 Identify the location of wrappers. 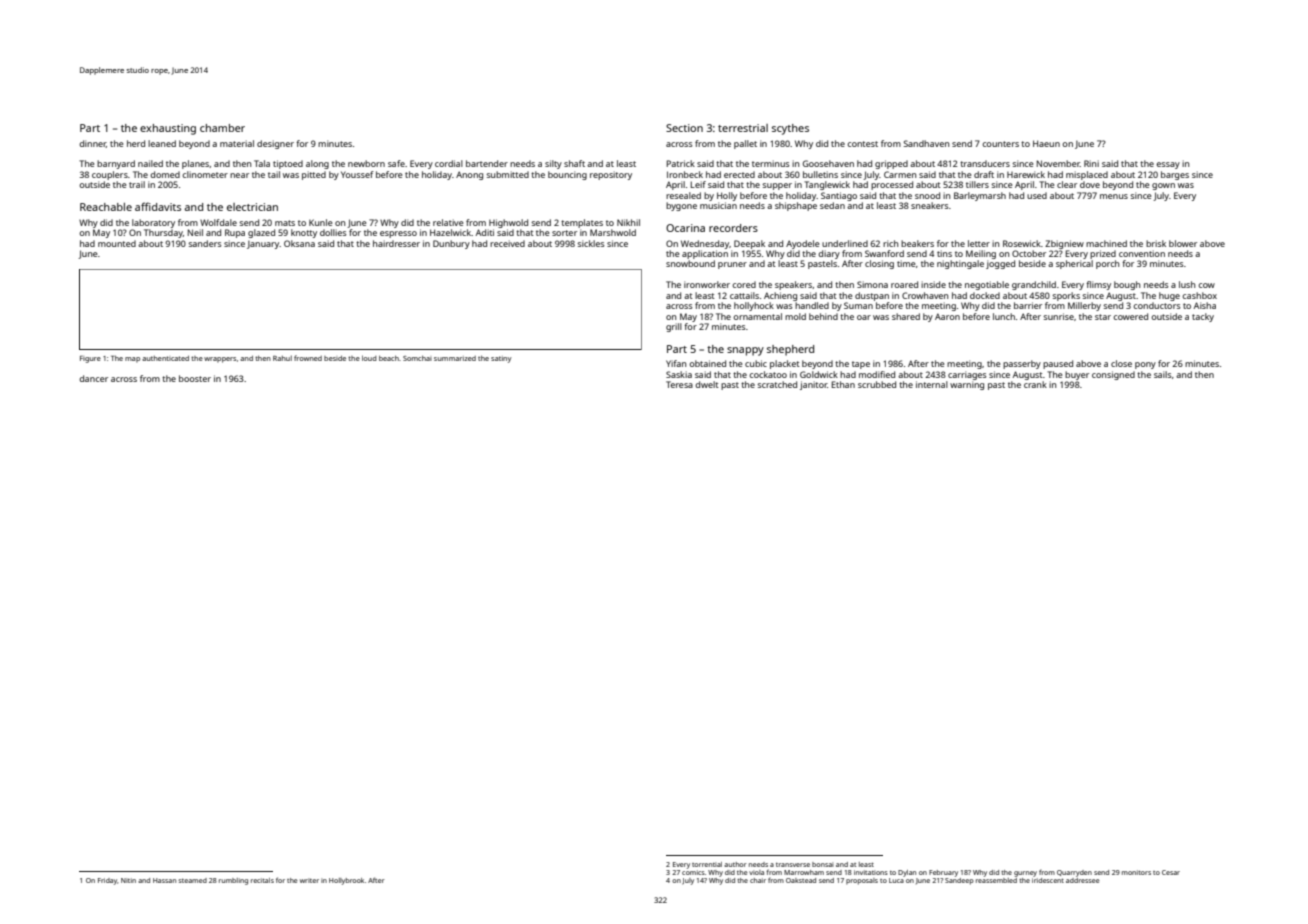
(220, 360).
